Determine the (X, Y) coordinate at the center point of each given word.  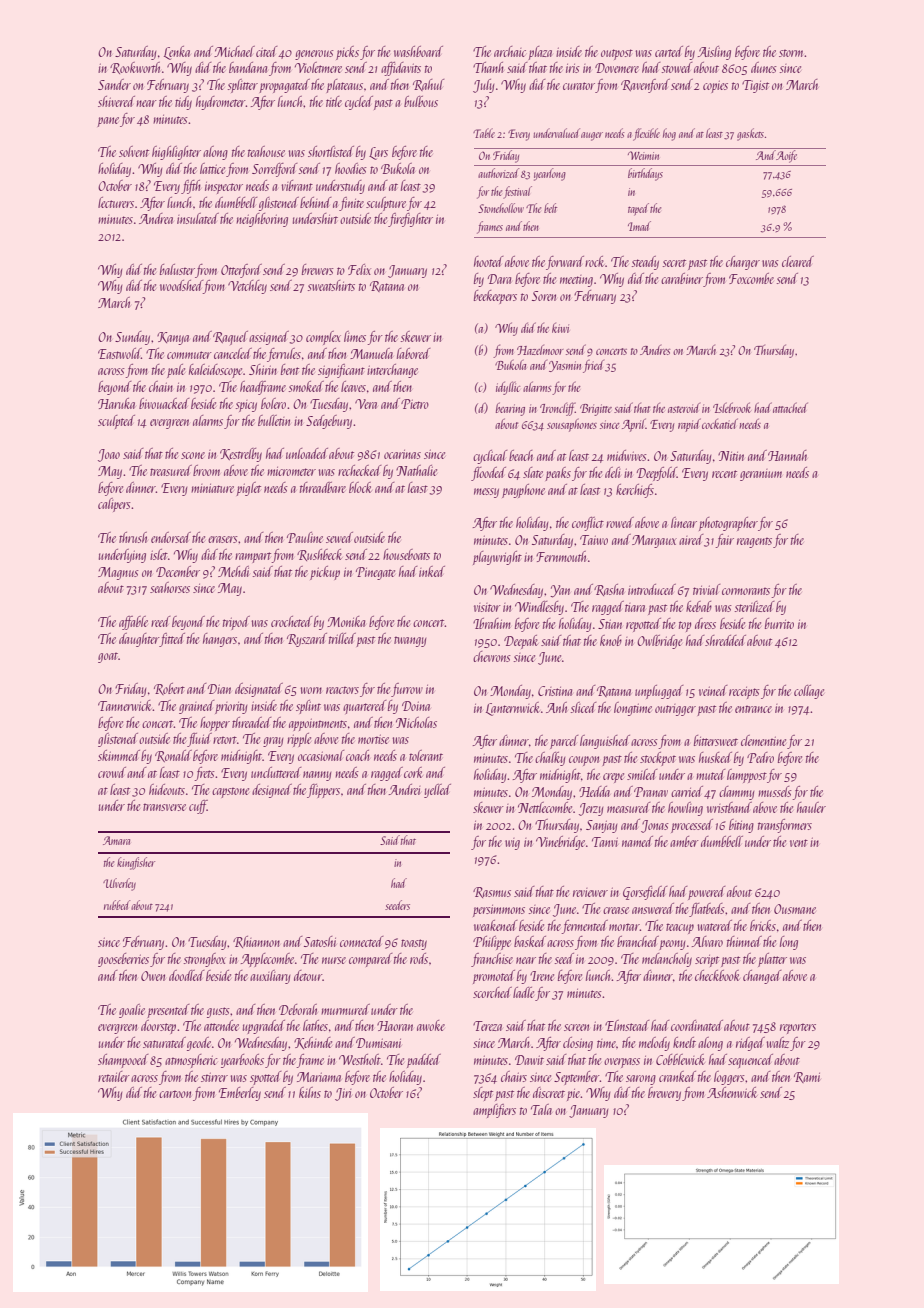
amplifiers (494, 1111)
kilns (310, 1092)
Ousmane (795, 909)
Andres (655, 350)
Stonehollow (501, 208)
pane (108, 122)
